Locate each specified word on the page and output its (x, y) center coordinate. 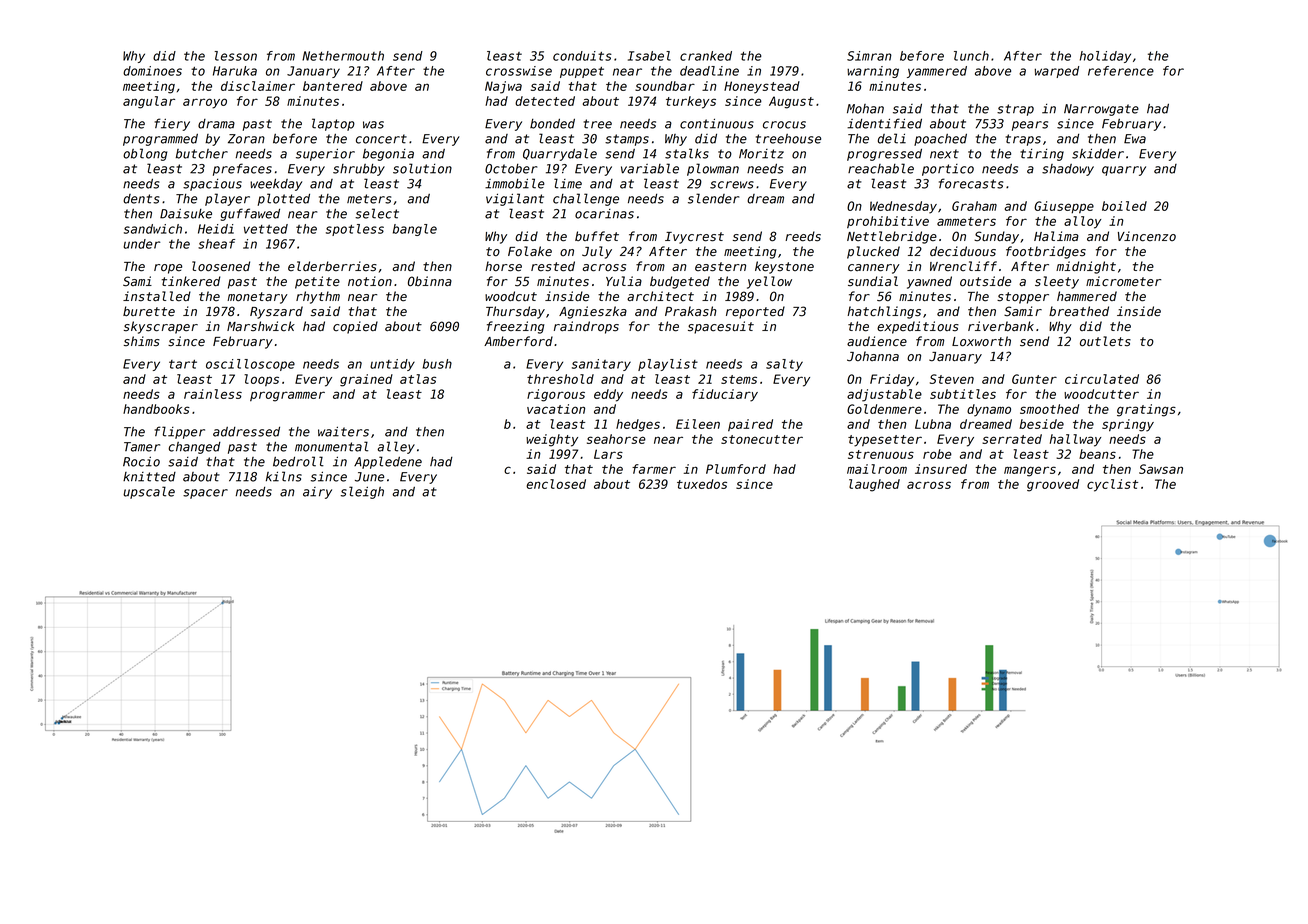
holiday (1105, 57)
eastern (720, 267)
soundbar (665, 86)
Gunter (1034, 379)
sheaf (216, 244)
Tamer (142, 447)
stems (739, 379)
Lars (608, 454)
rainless (213, 394)
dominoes (152, 71)
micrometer (1123, 281)
